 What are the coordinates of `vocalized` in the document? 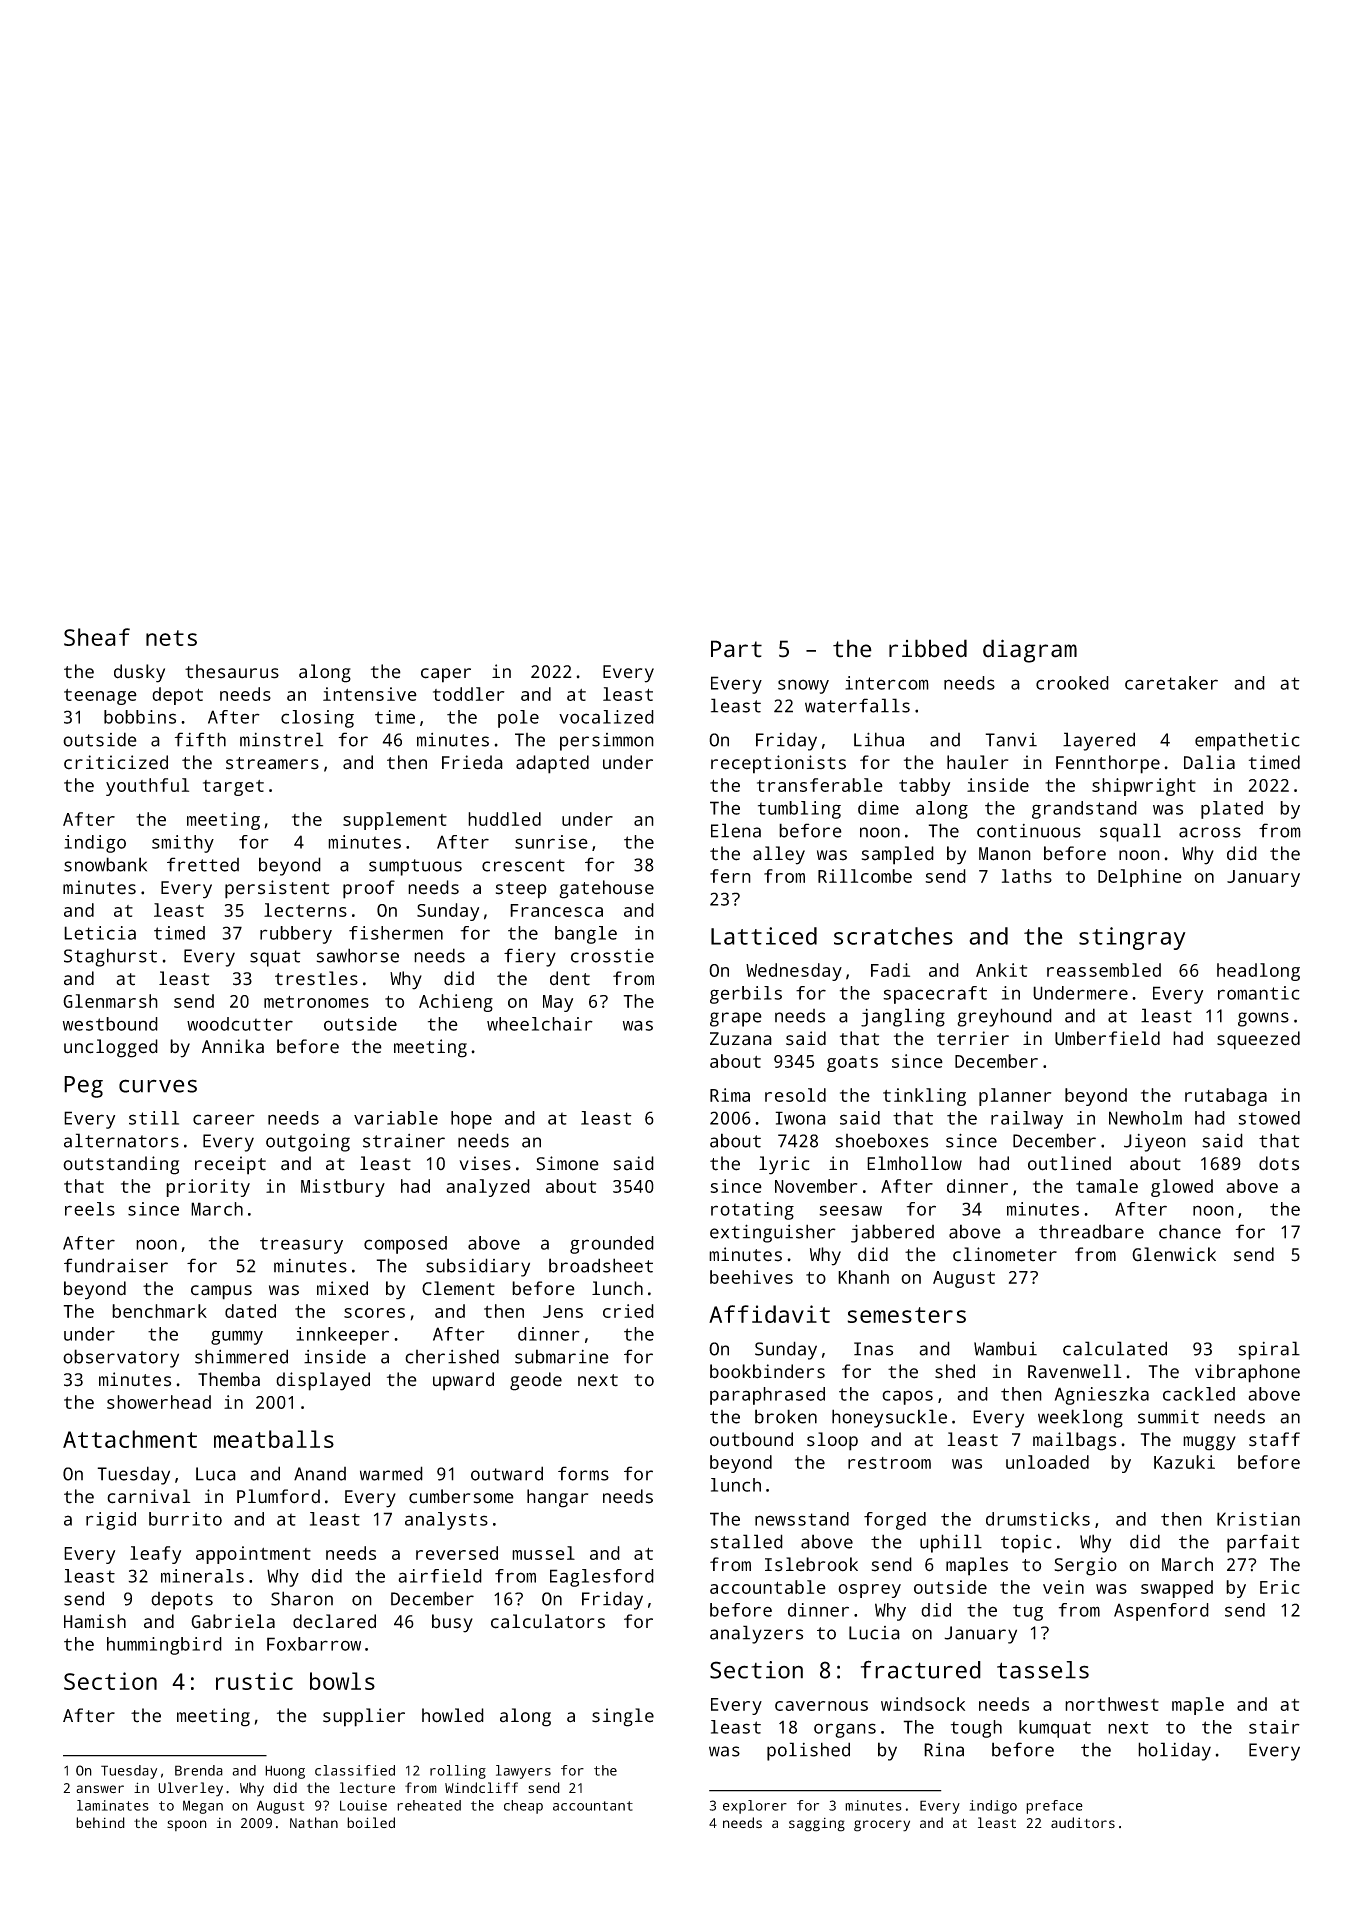 It's located at (606, 717).
